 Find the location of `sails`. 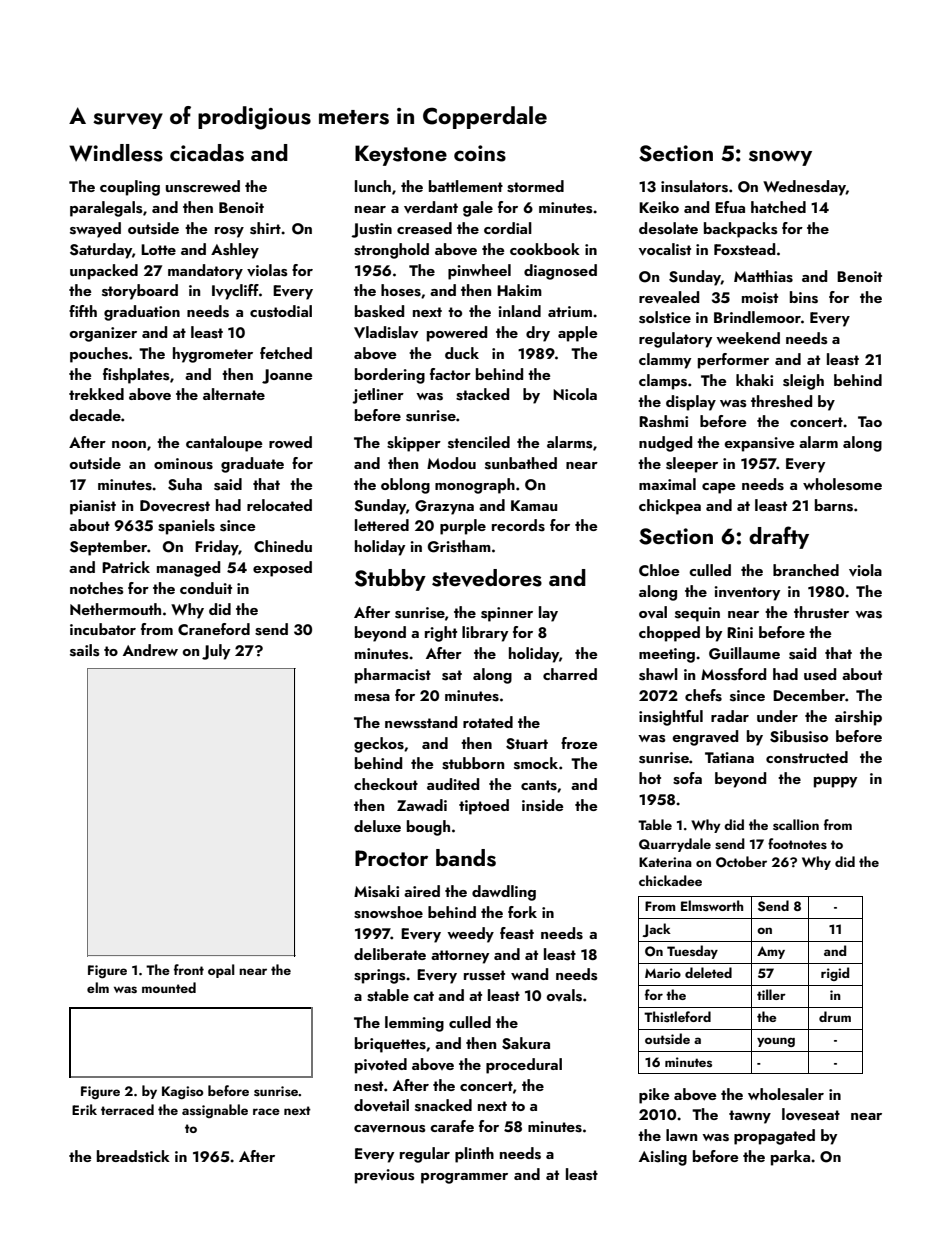

sails is located at coordinates (84, 650).
